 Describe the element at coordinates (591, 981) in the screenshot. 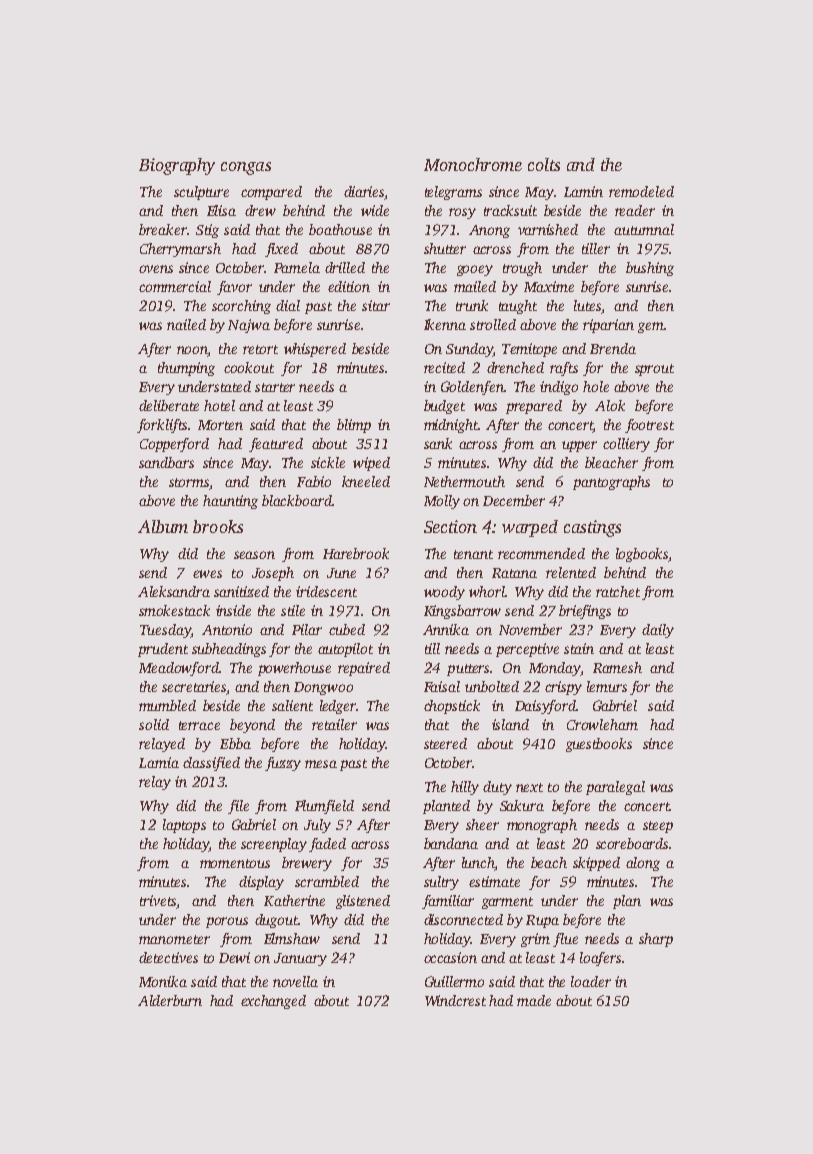

I see `loader` at that location.
